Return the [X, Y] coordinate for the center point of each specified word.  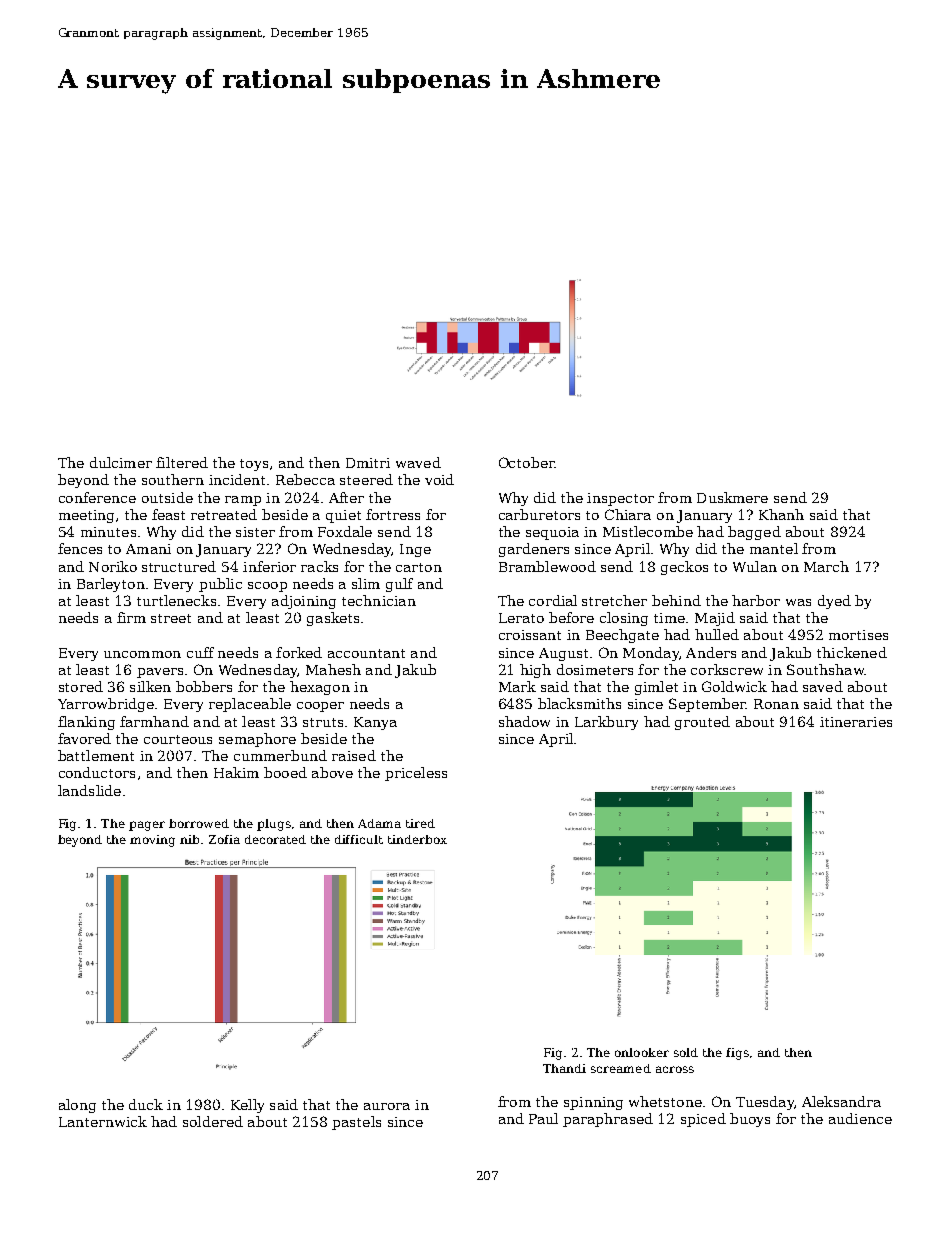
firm [131, 617]
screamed [621, 1068]
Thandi [564, 1068]
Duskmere [732, 497]
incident [237, 479]
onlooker [642, 1052]
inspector [620, 499]
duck [146, 1104]
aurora [387, 1106]
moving [152, 841]
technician [379, 600]
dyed [834, 602]
